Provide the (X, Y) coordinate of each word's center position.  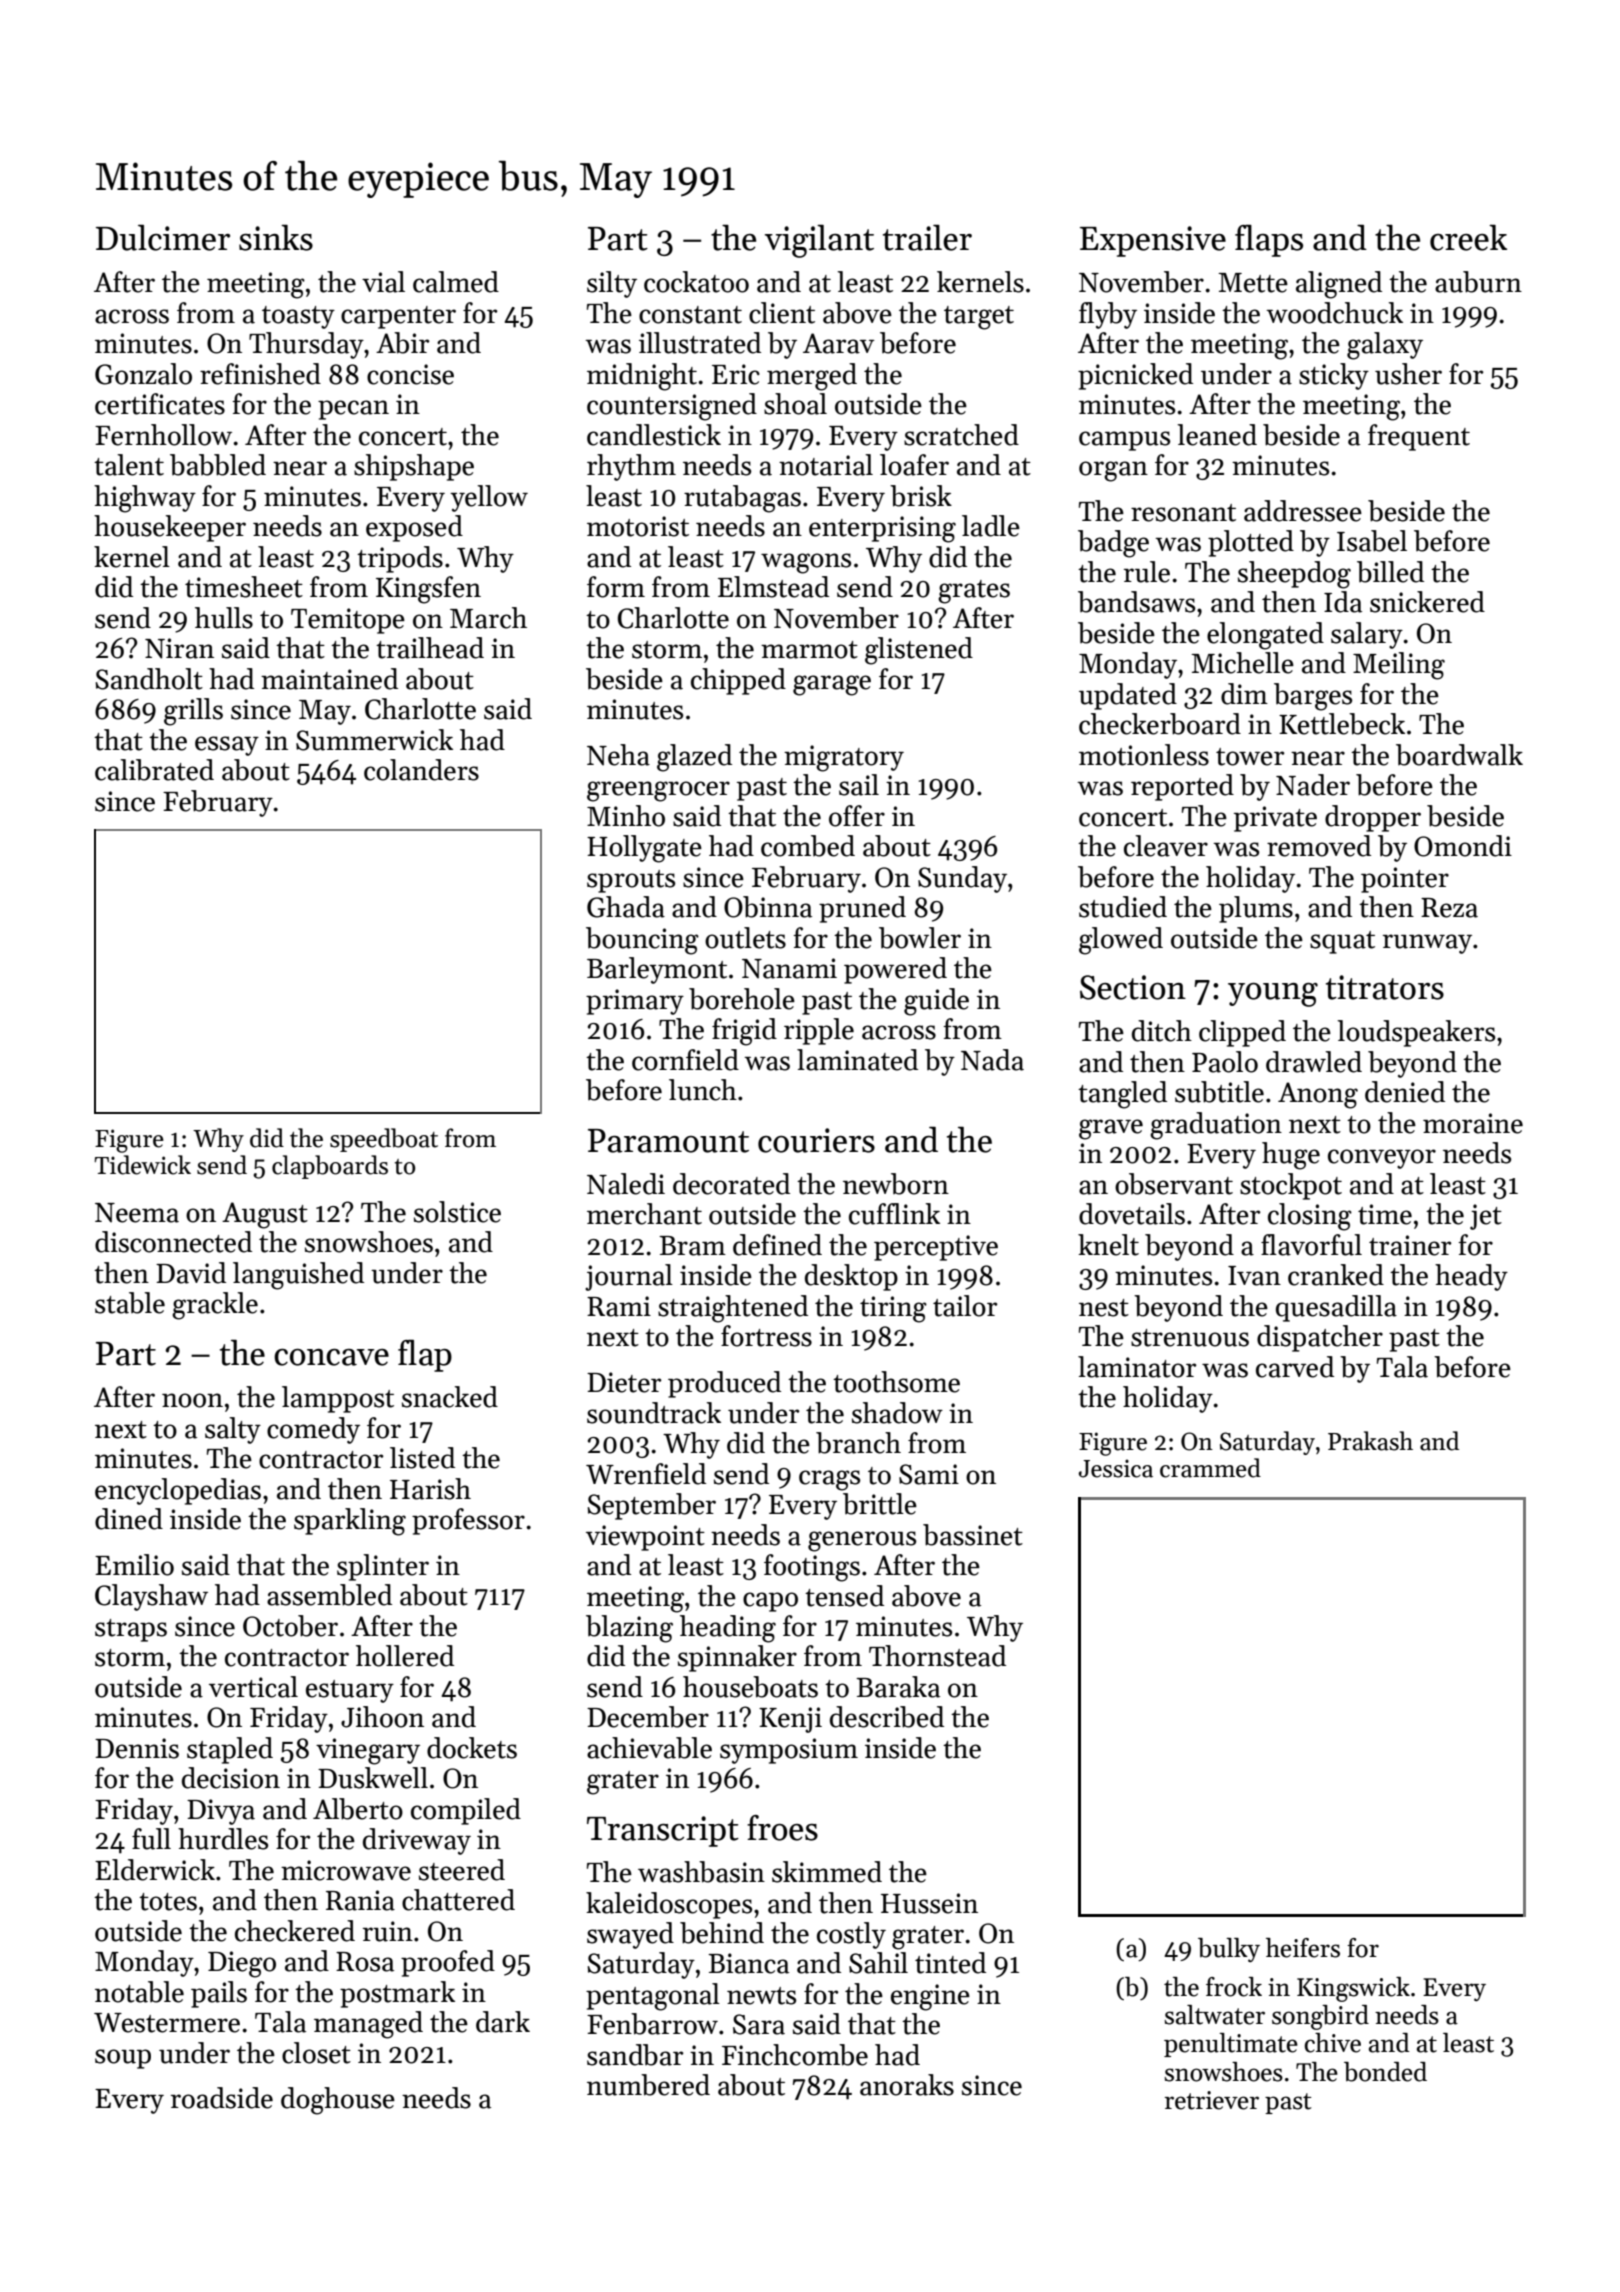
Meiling (1399, 666)
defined (777, 1245)
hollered (405, 1656)
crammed (1210, 1468)
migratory (844, 758)
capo (770, 1602)
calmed (456, 282)
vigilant (819, 241)
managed (368, 2025)
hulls (224, 618)
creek (1468, 237)
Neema (137, 1213)
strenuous (1190, 1338)
